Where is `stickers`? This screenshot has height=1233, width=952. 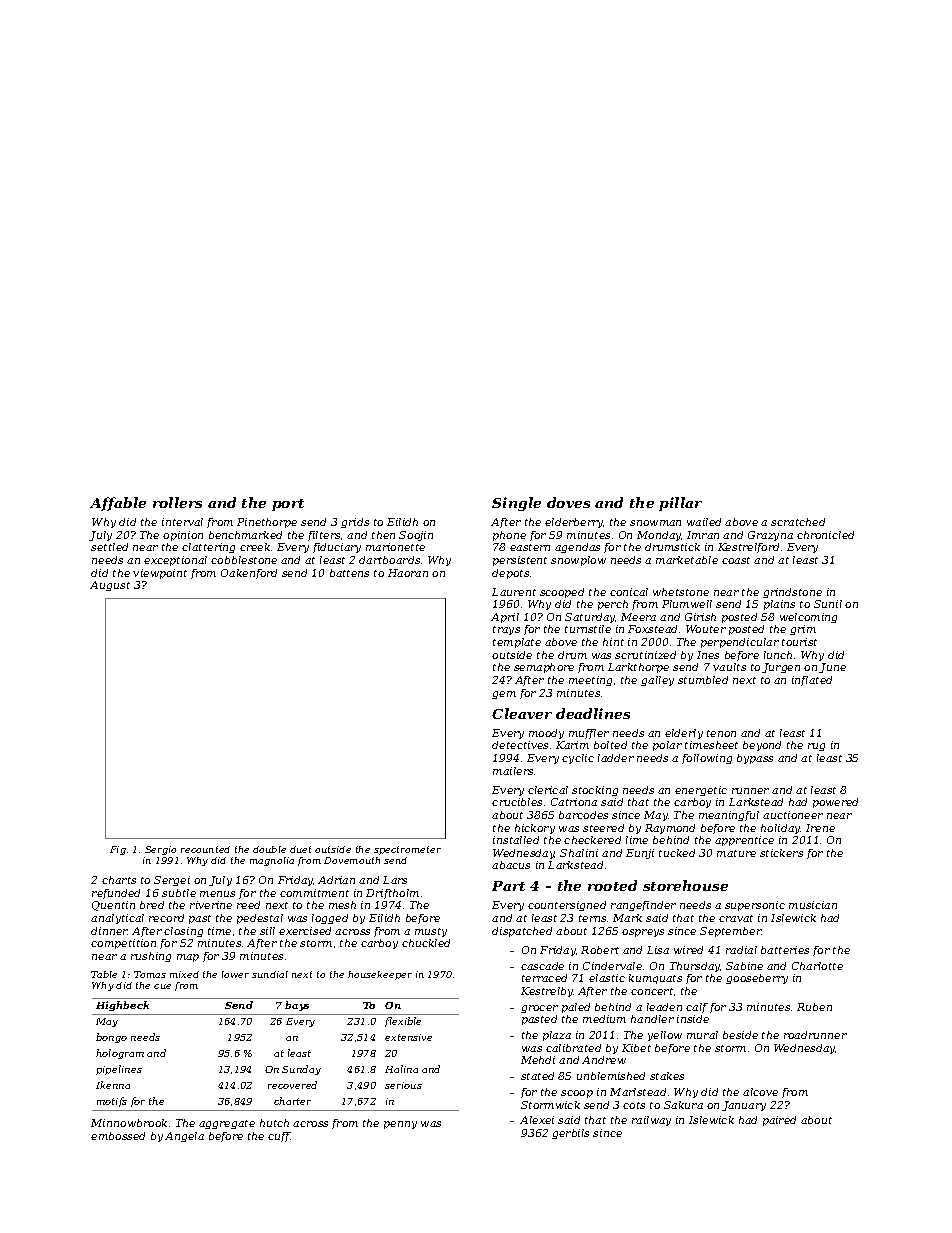 stickers is located at coordinates (781, 853).
